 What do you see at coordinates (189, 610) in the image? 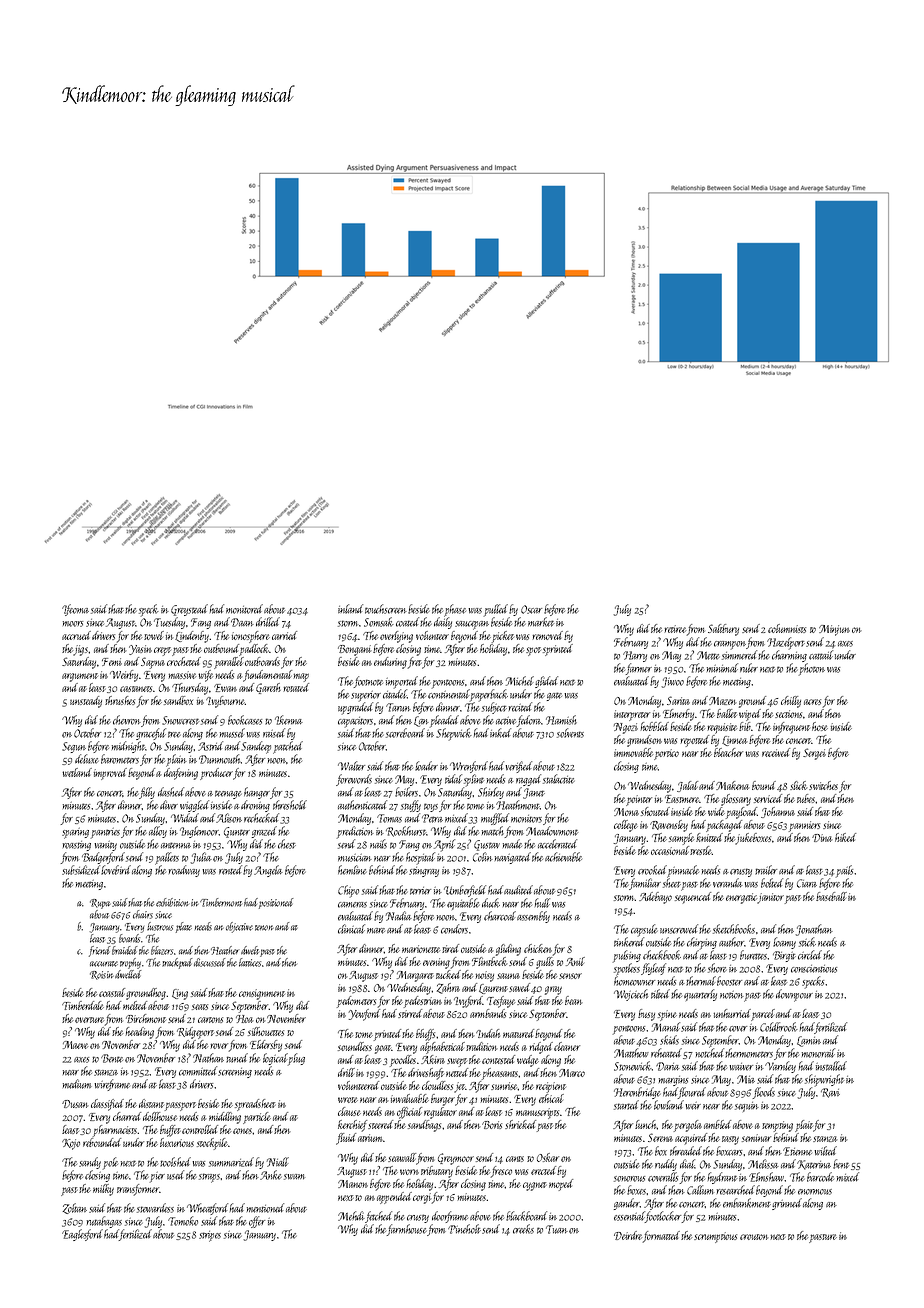
I see `Greystead` at bounding box center [189, 610].
